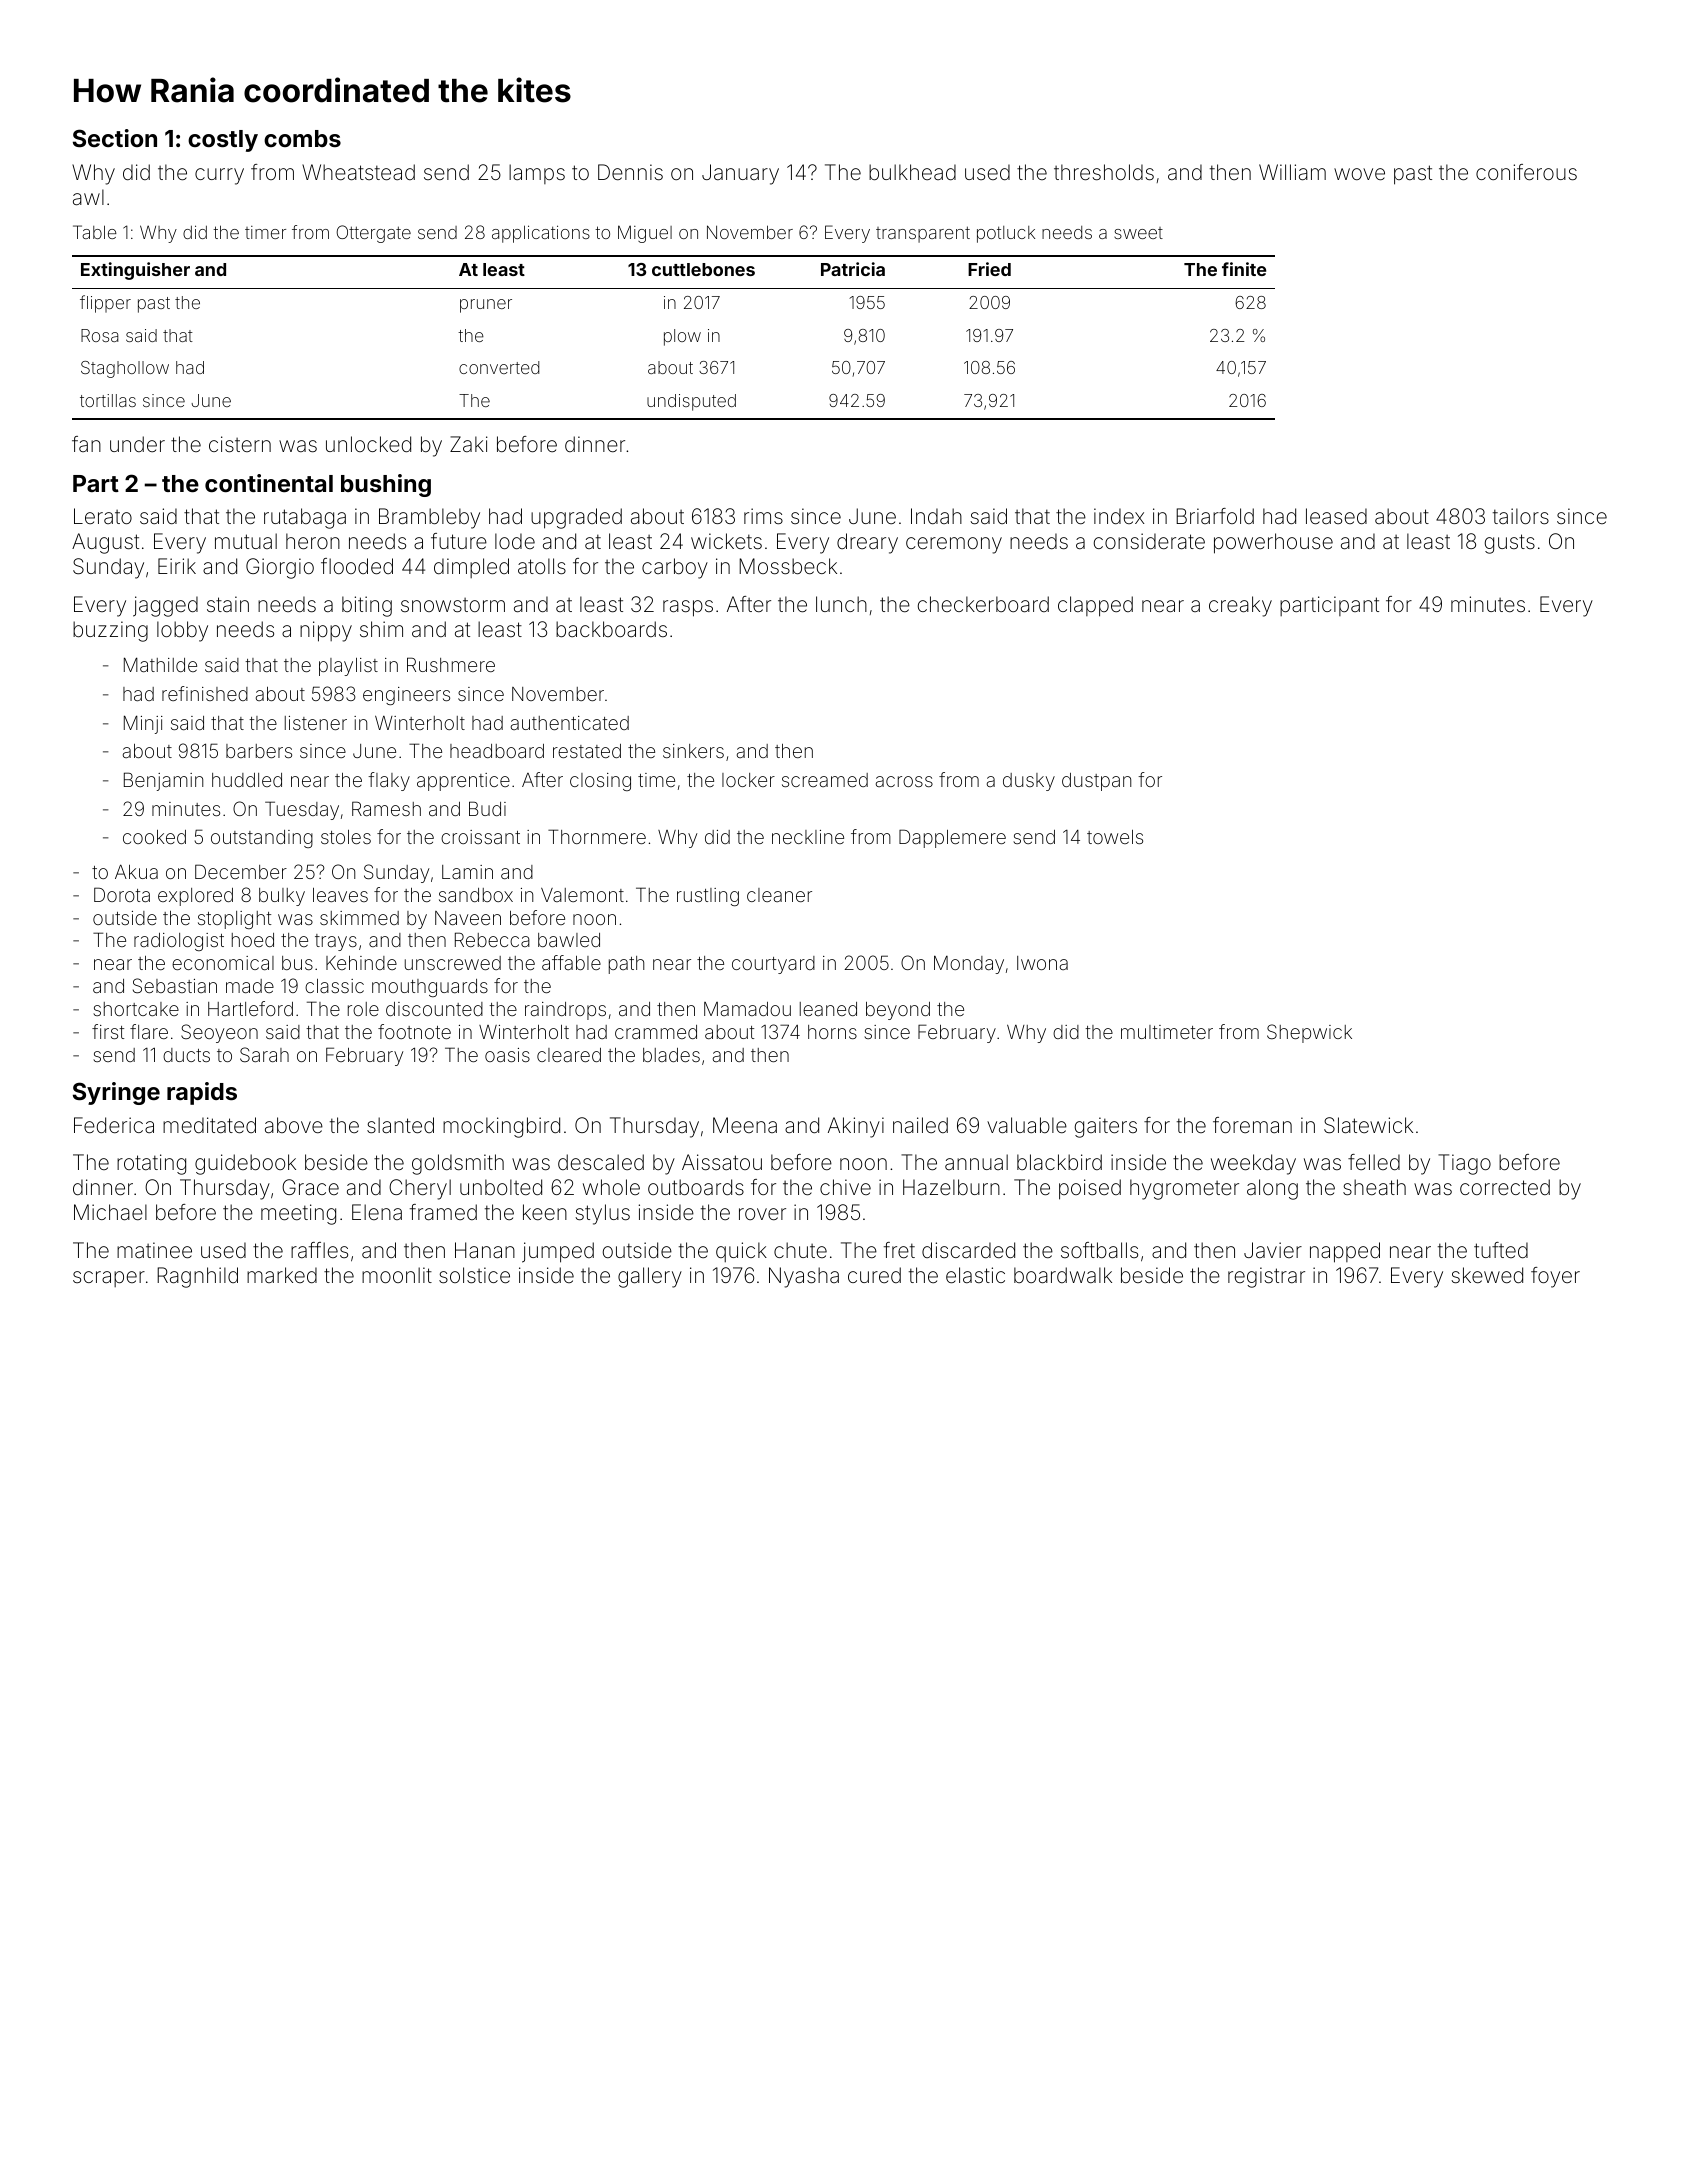 Image resolution: width=1683 pixels, height=2178 pixels. What do you see at coordinates (1240, 606) in the image?
I see `creaky` at bounding box center [1240, 606].
